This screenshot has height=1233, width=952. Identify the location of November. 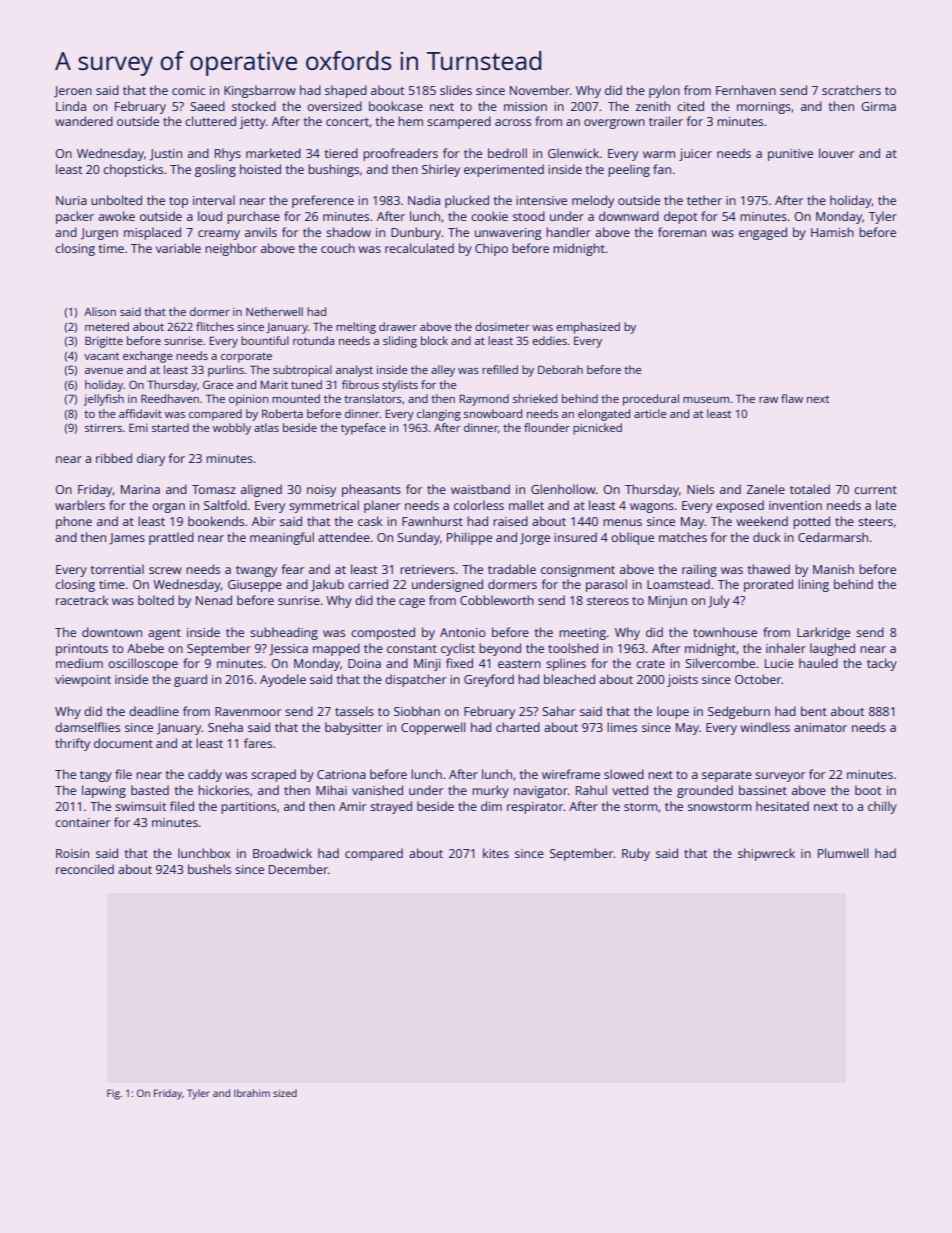
(540, 90).
